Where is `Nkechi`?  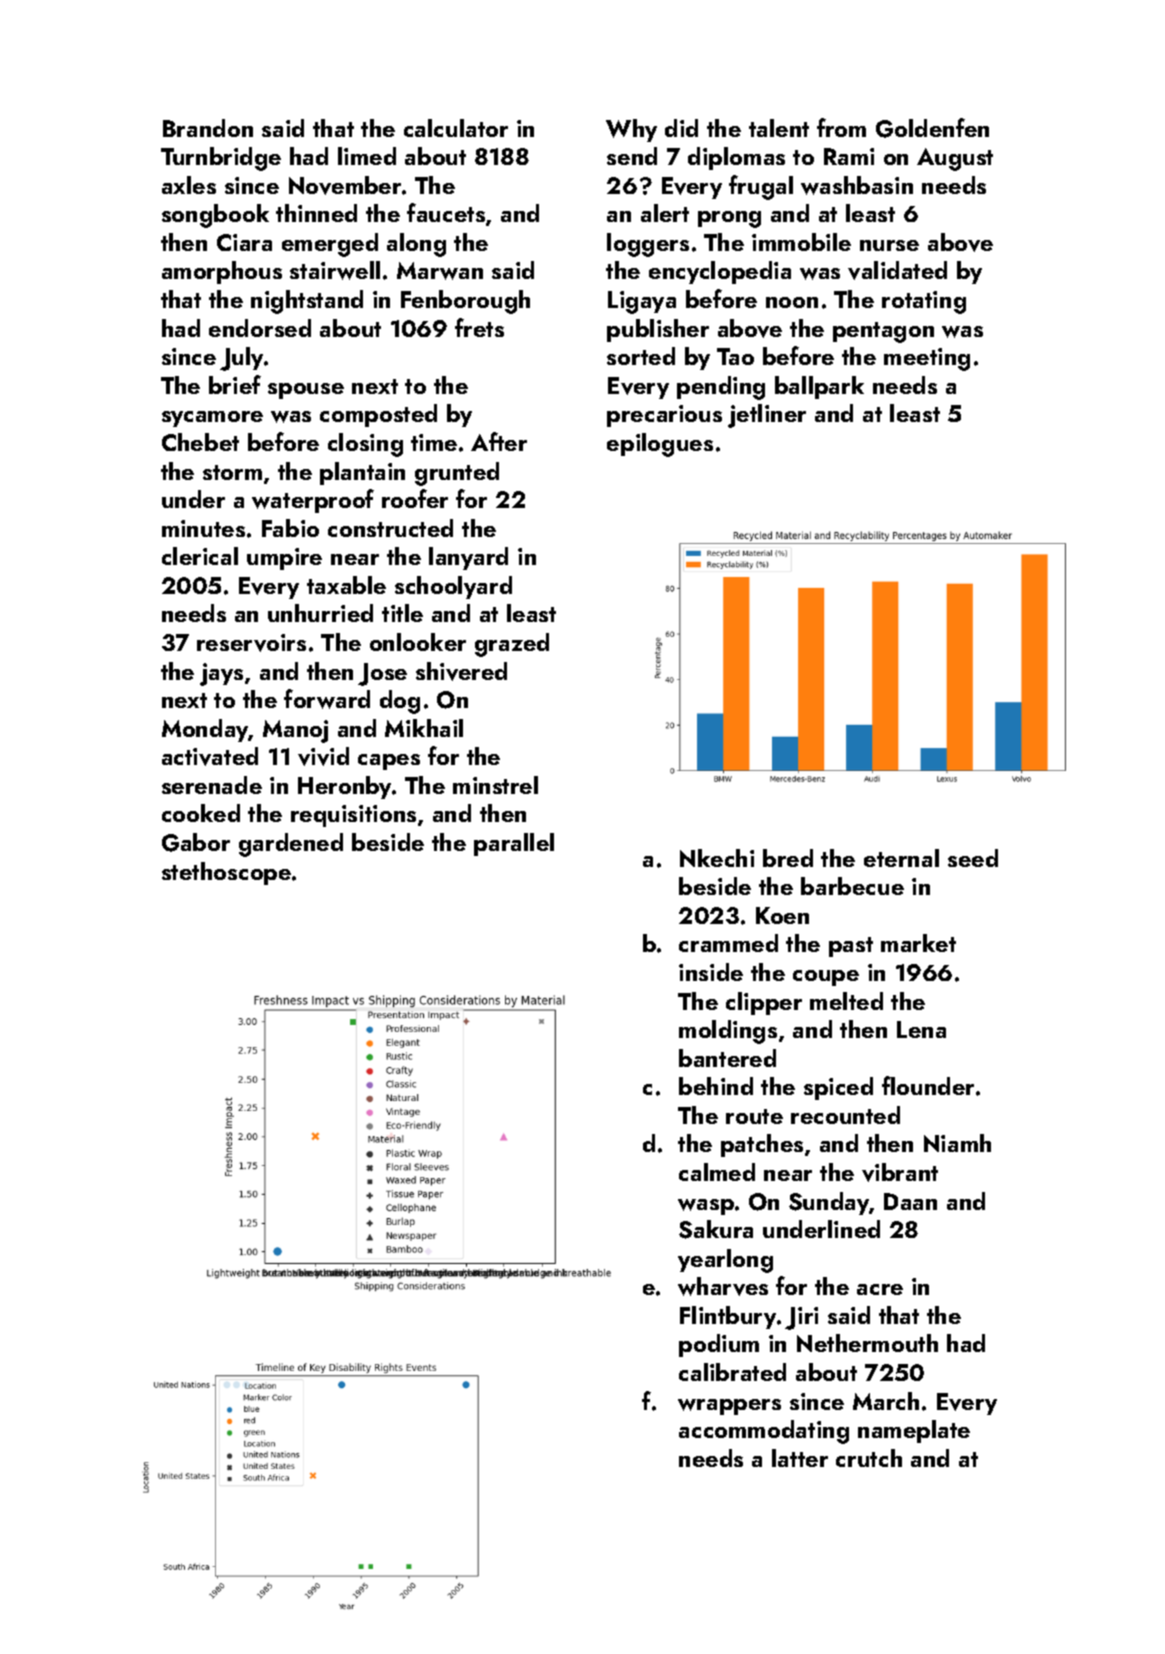
Nkechi is located at coordinates (717, 858).
